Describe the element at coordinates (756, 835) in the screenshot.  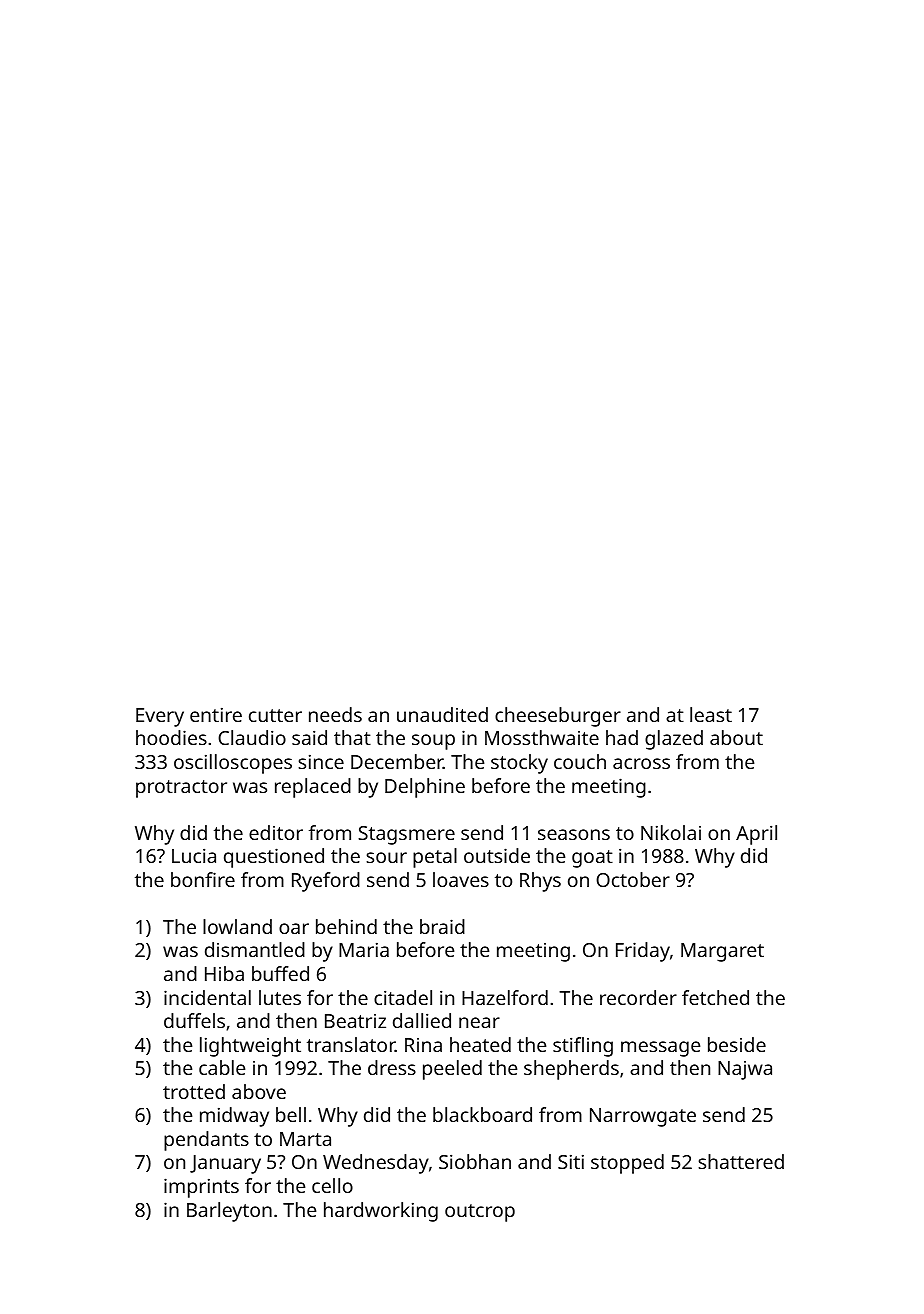
I see `April` at that location.
